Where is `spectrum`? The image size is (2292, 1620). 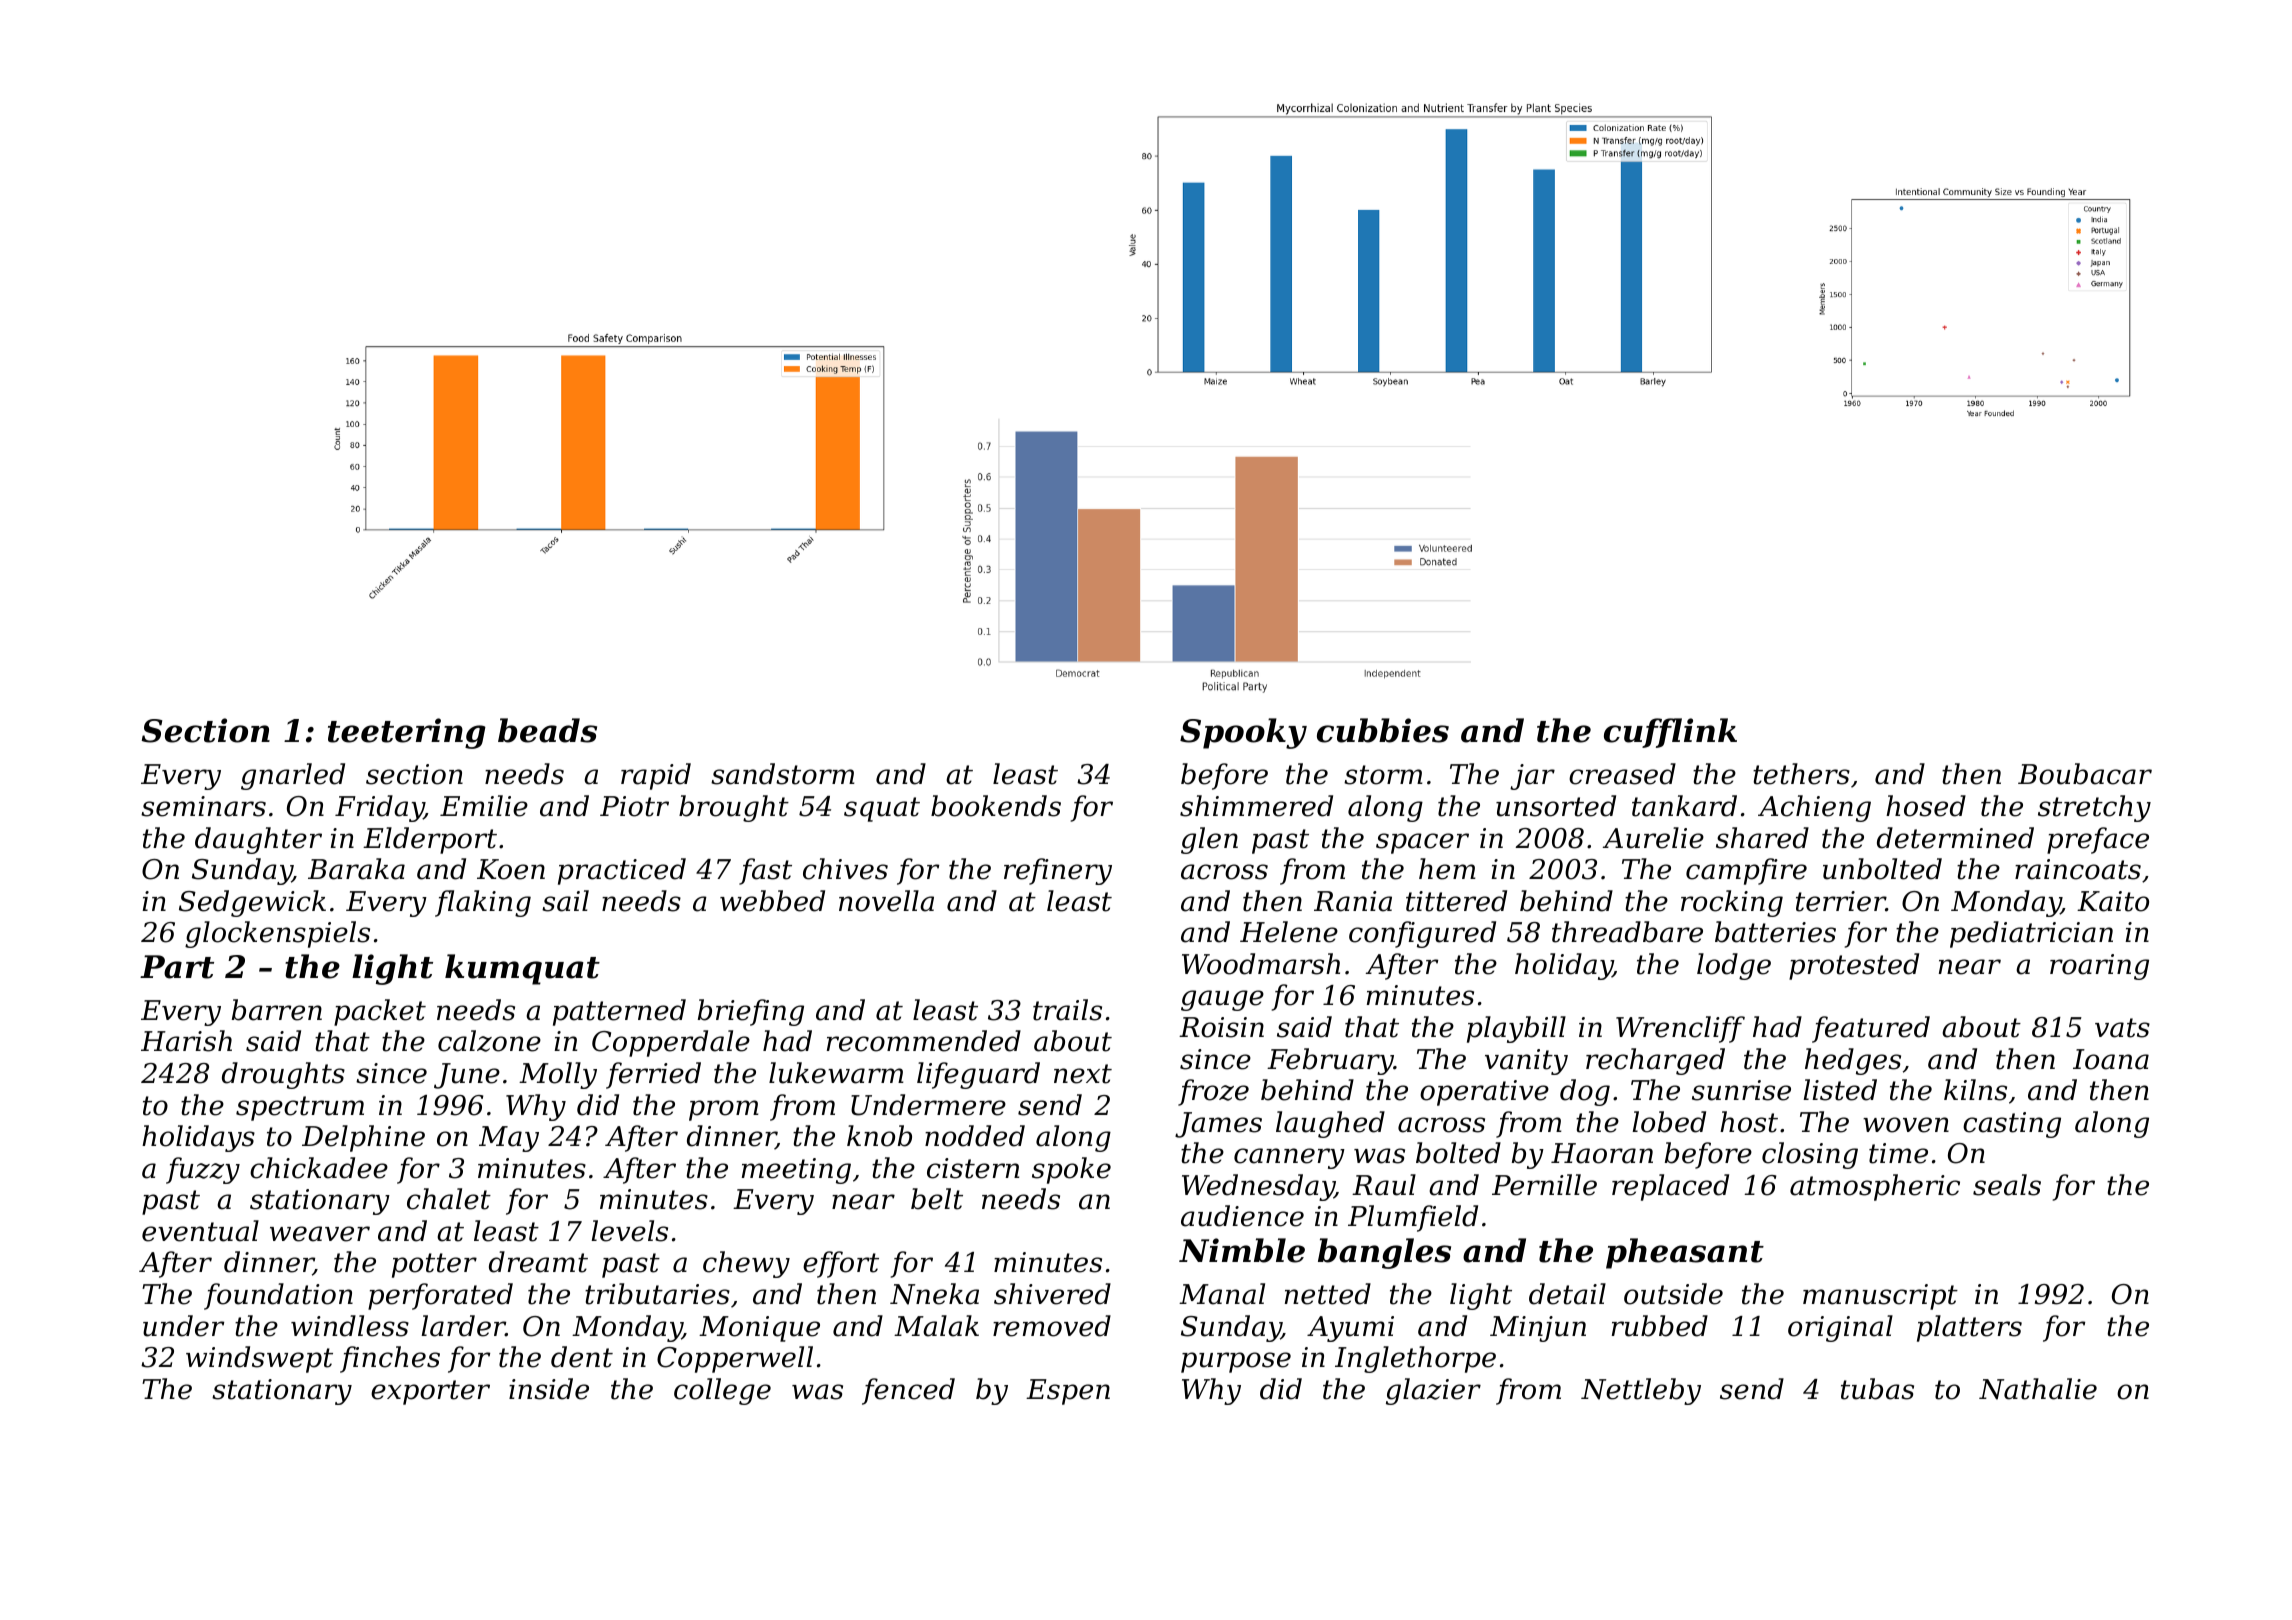 spectrum is located at coordinates (300, 1108).
